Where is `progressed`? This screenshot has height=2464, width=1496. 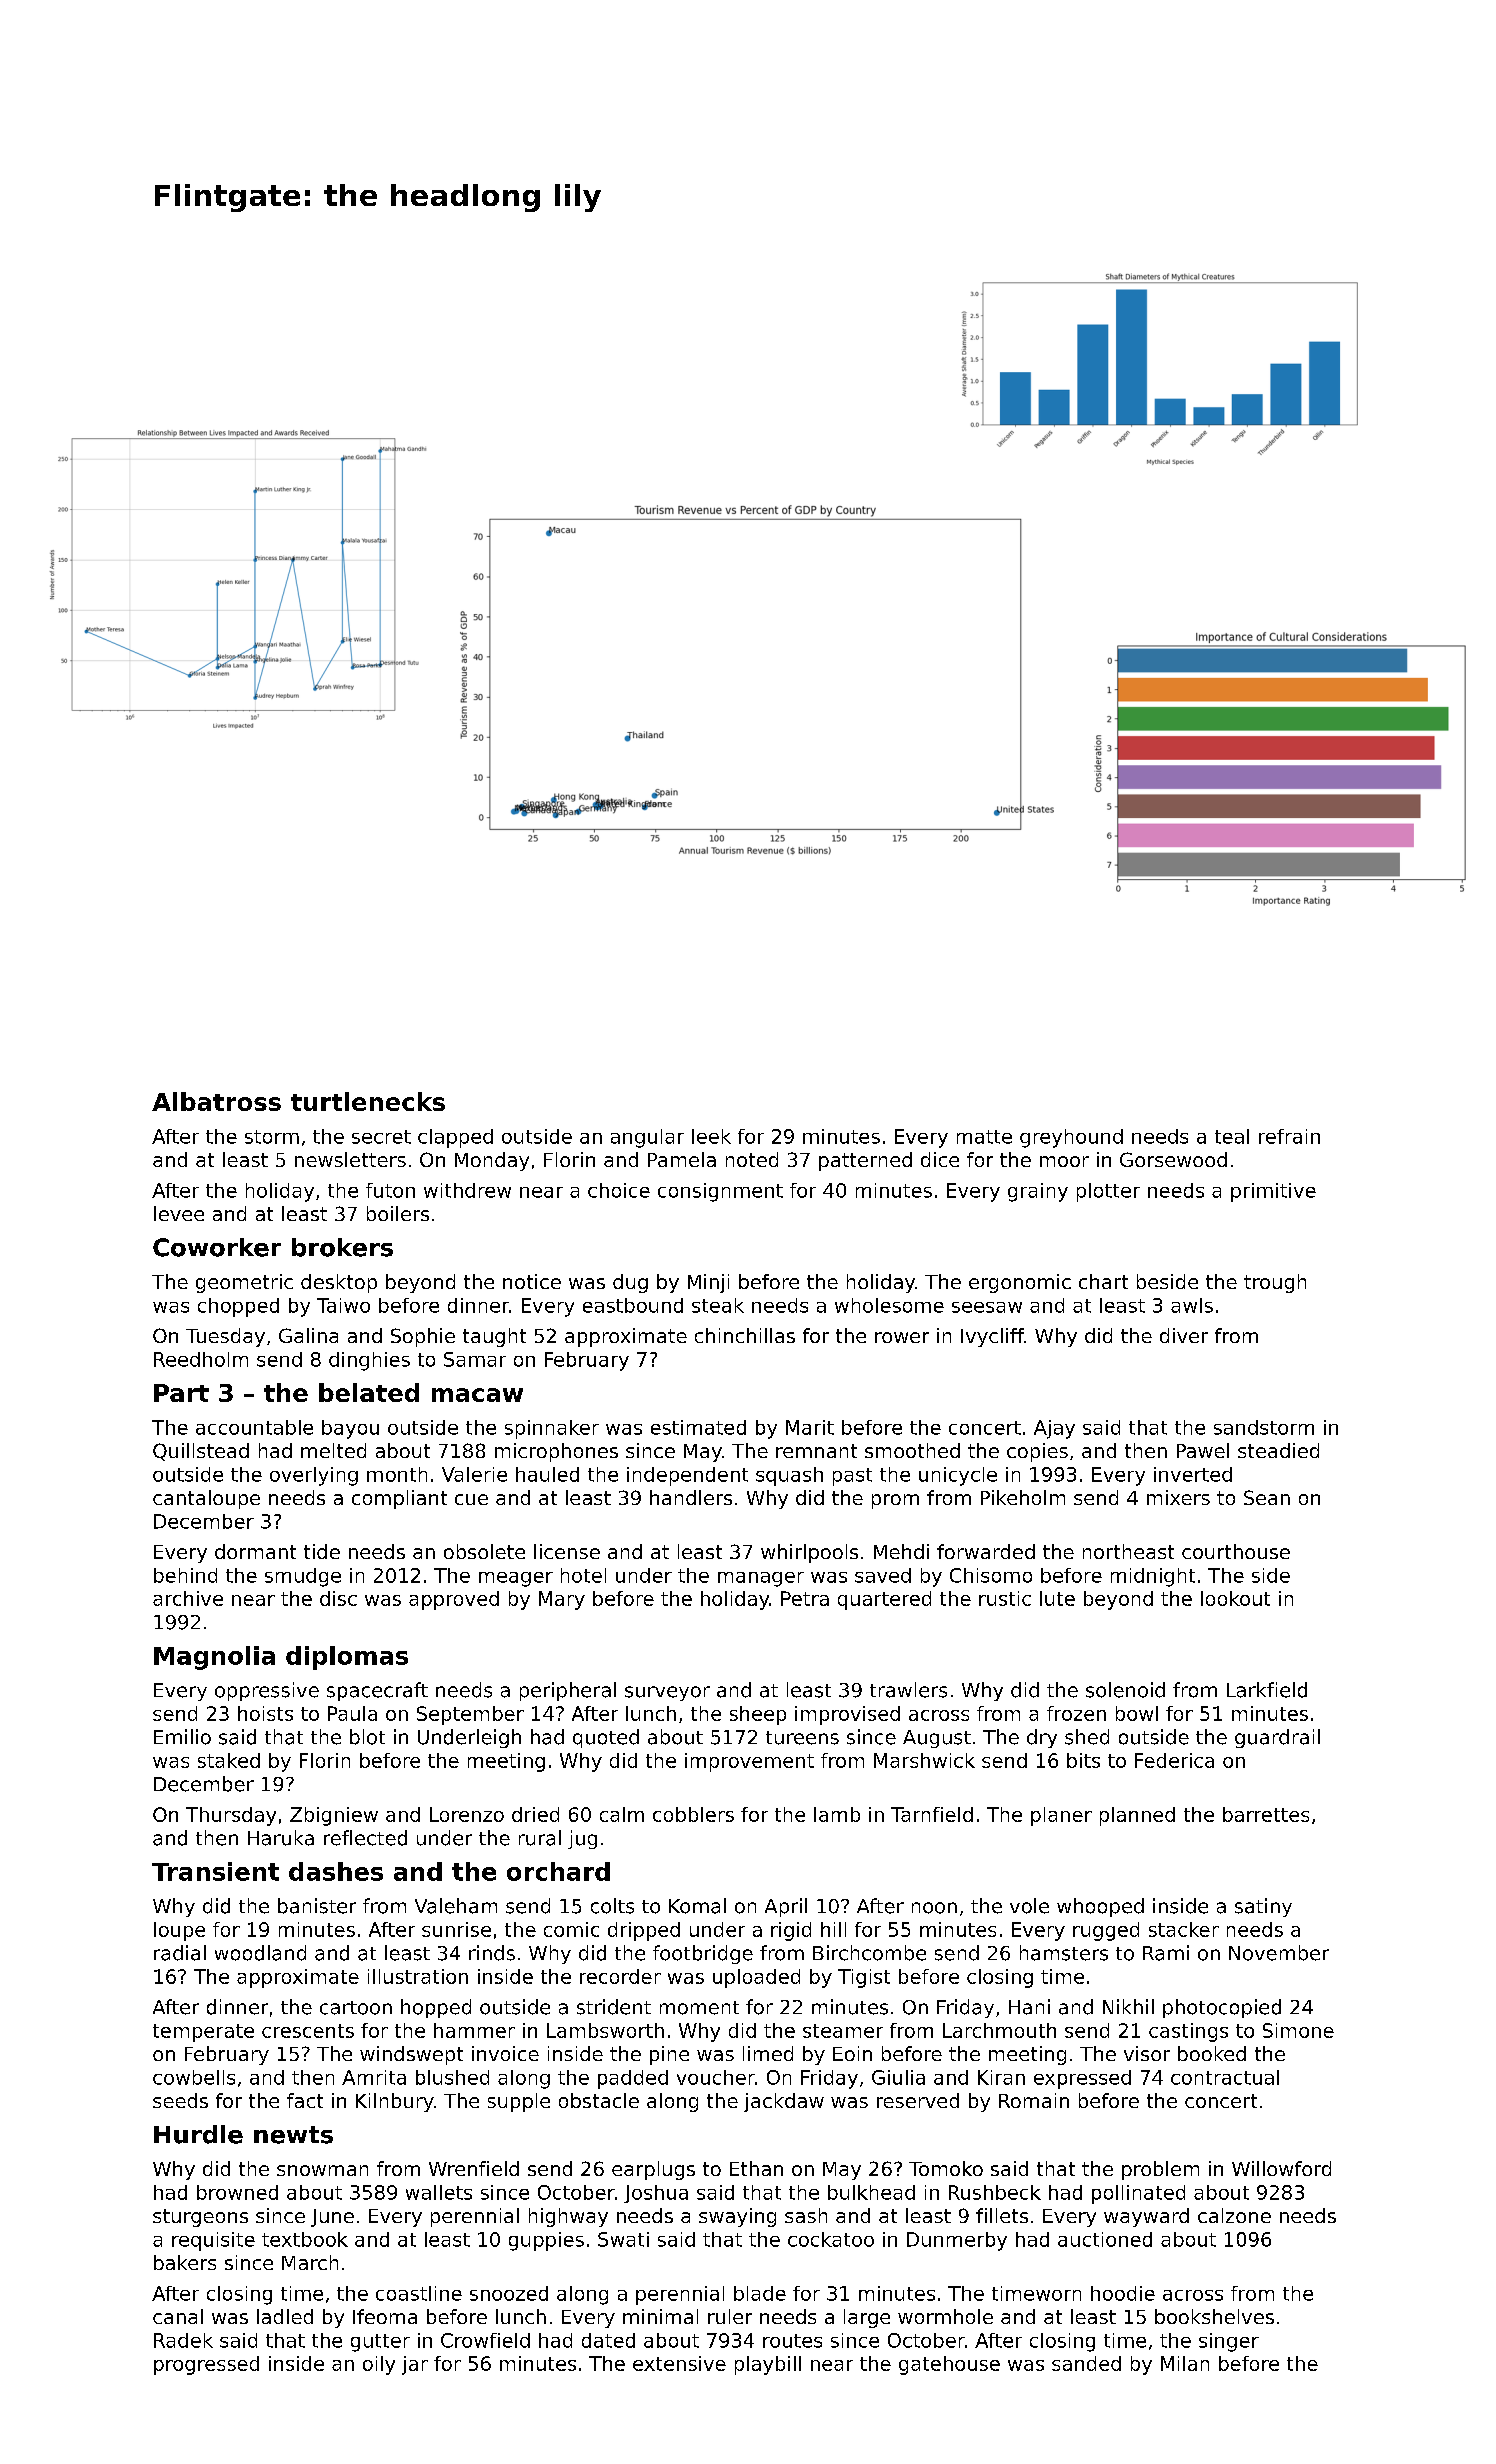 progressed is located at coordinates (206, 2365).
